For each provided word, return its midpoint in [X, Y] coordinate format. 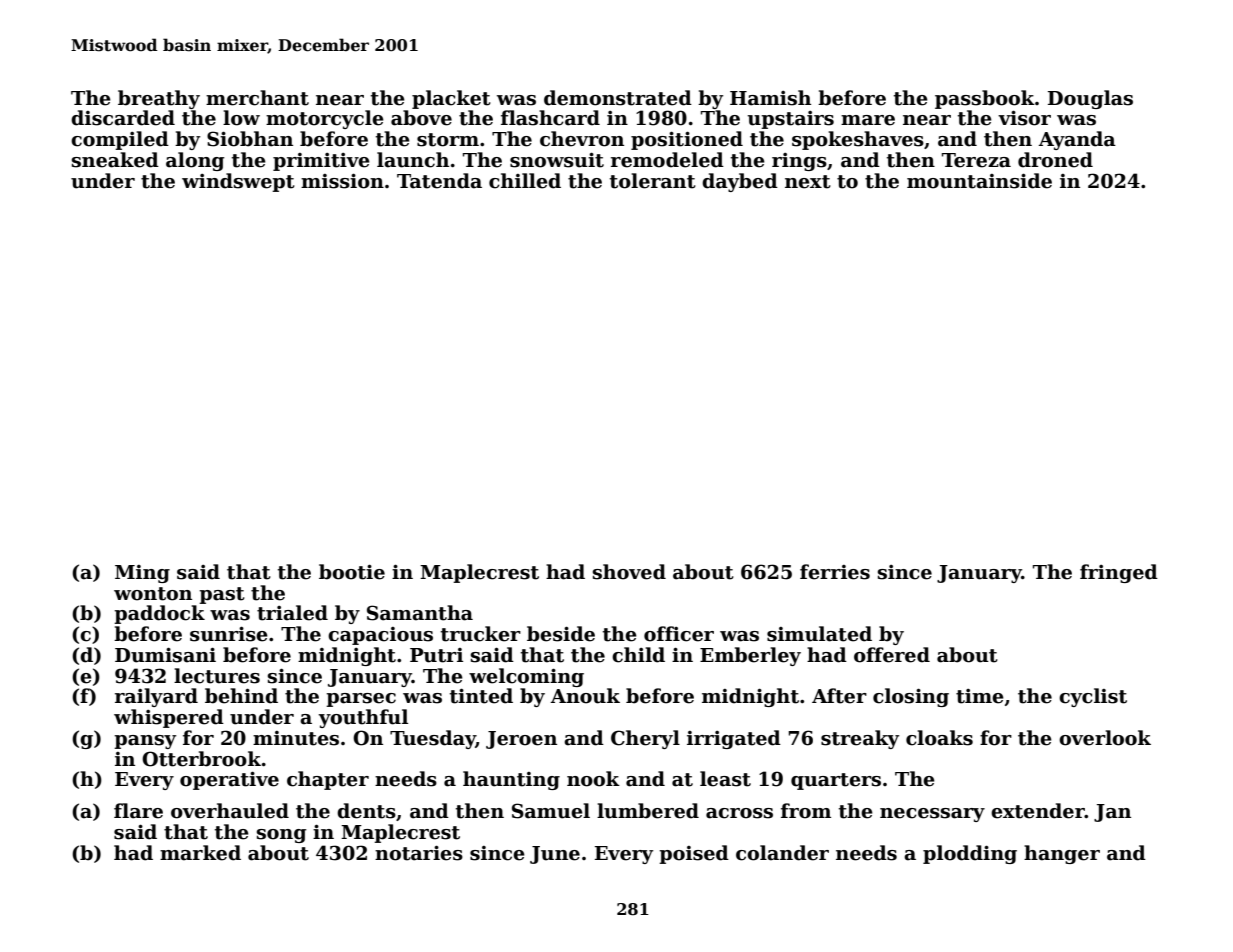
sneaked [115, 160]
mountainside [979, 181]
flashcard [550, 118]
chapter [328, 780]
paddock [159, 614]
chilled [525, 181]
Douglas [1090, 99]
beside [561, 634]
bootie [352, 572]
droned [1055, 160]
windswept [238, 182]
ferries [835, 572]
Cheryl [645, 739]
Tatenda [439, 181]
